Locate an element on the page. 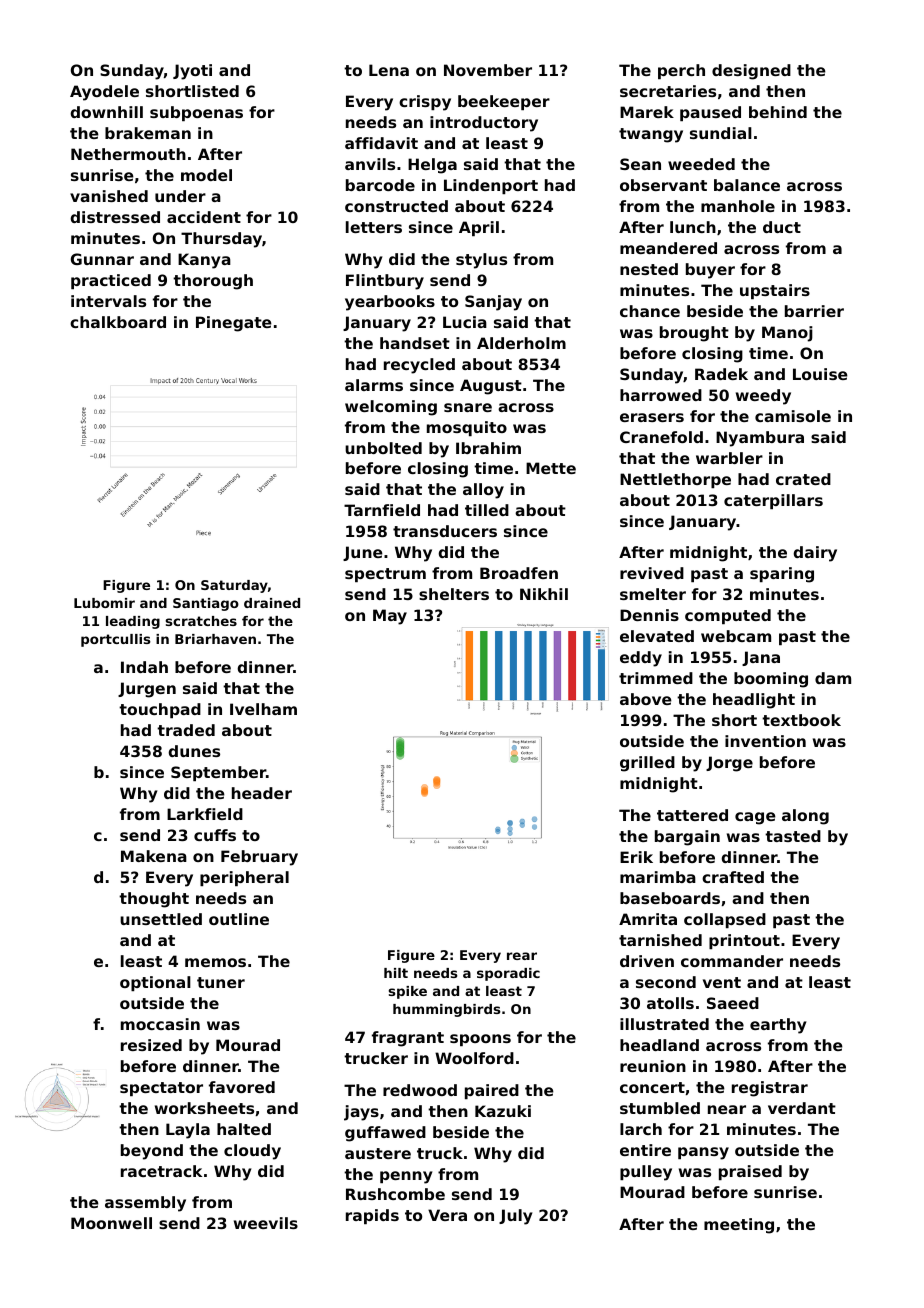 The height and width of the image is (1308, 924). Nikhil is located at coordinates (544, 594).
